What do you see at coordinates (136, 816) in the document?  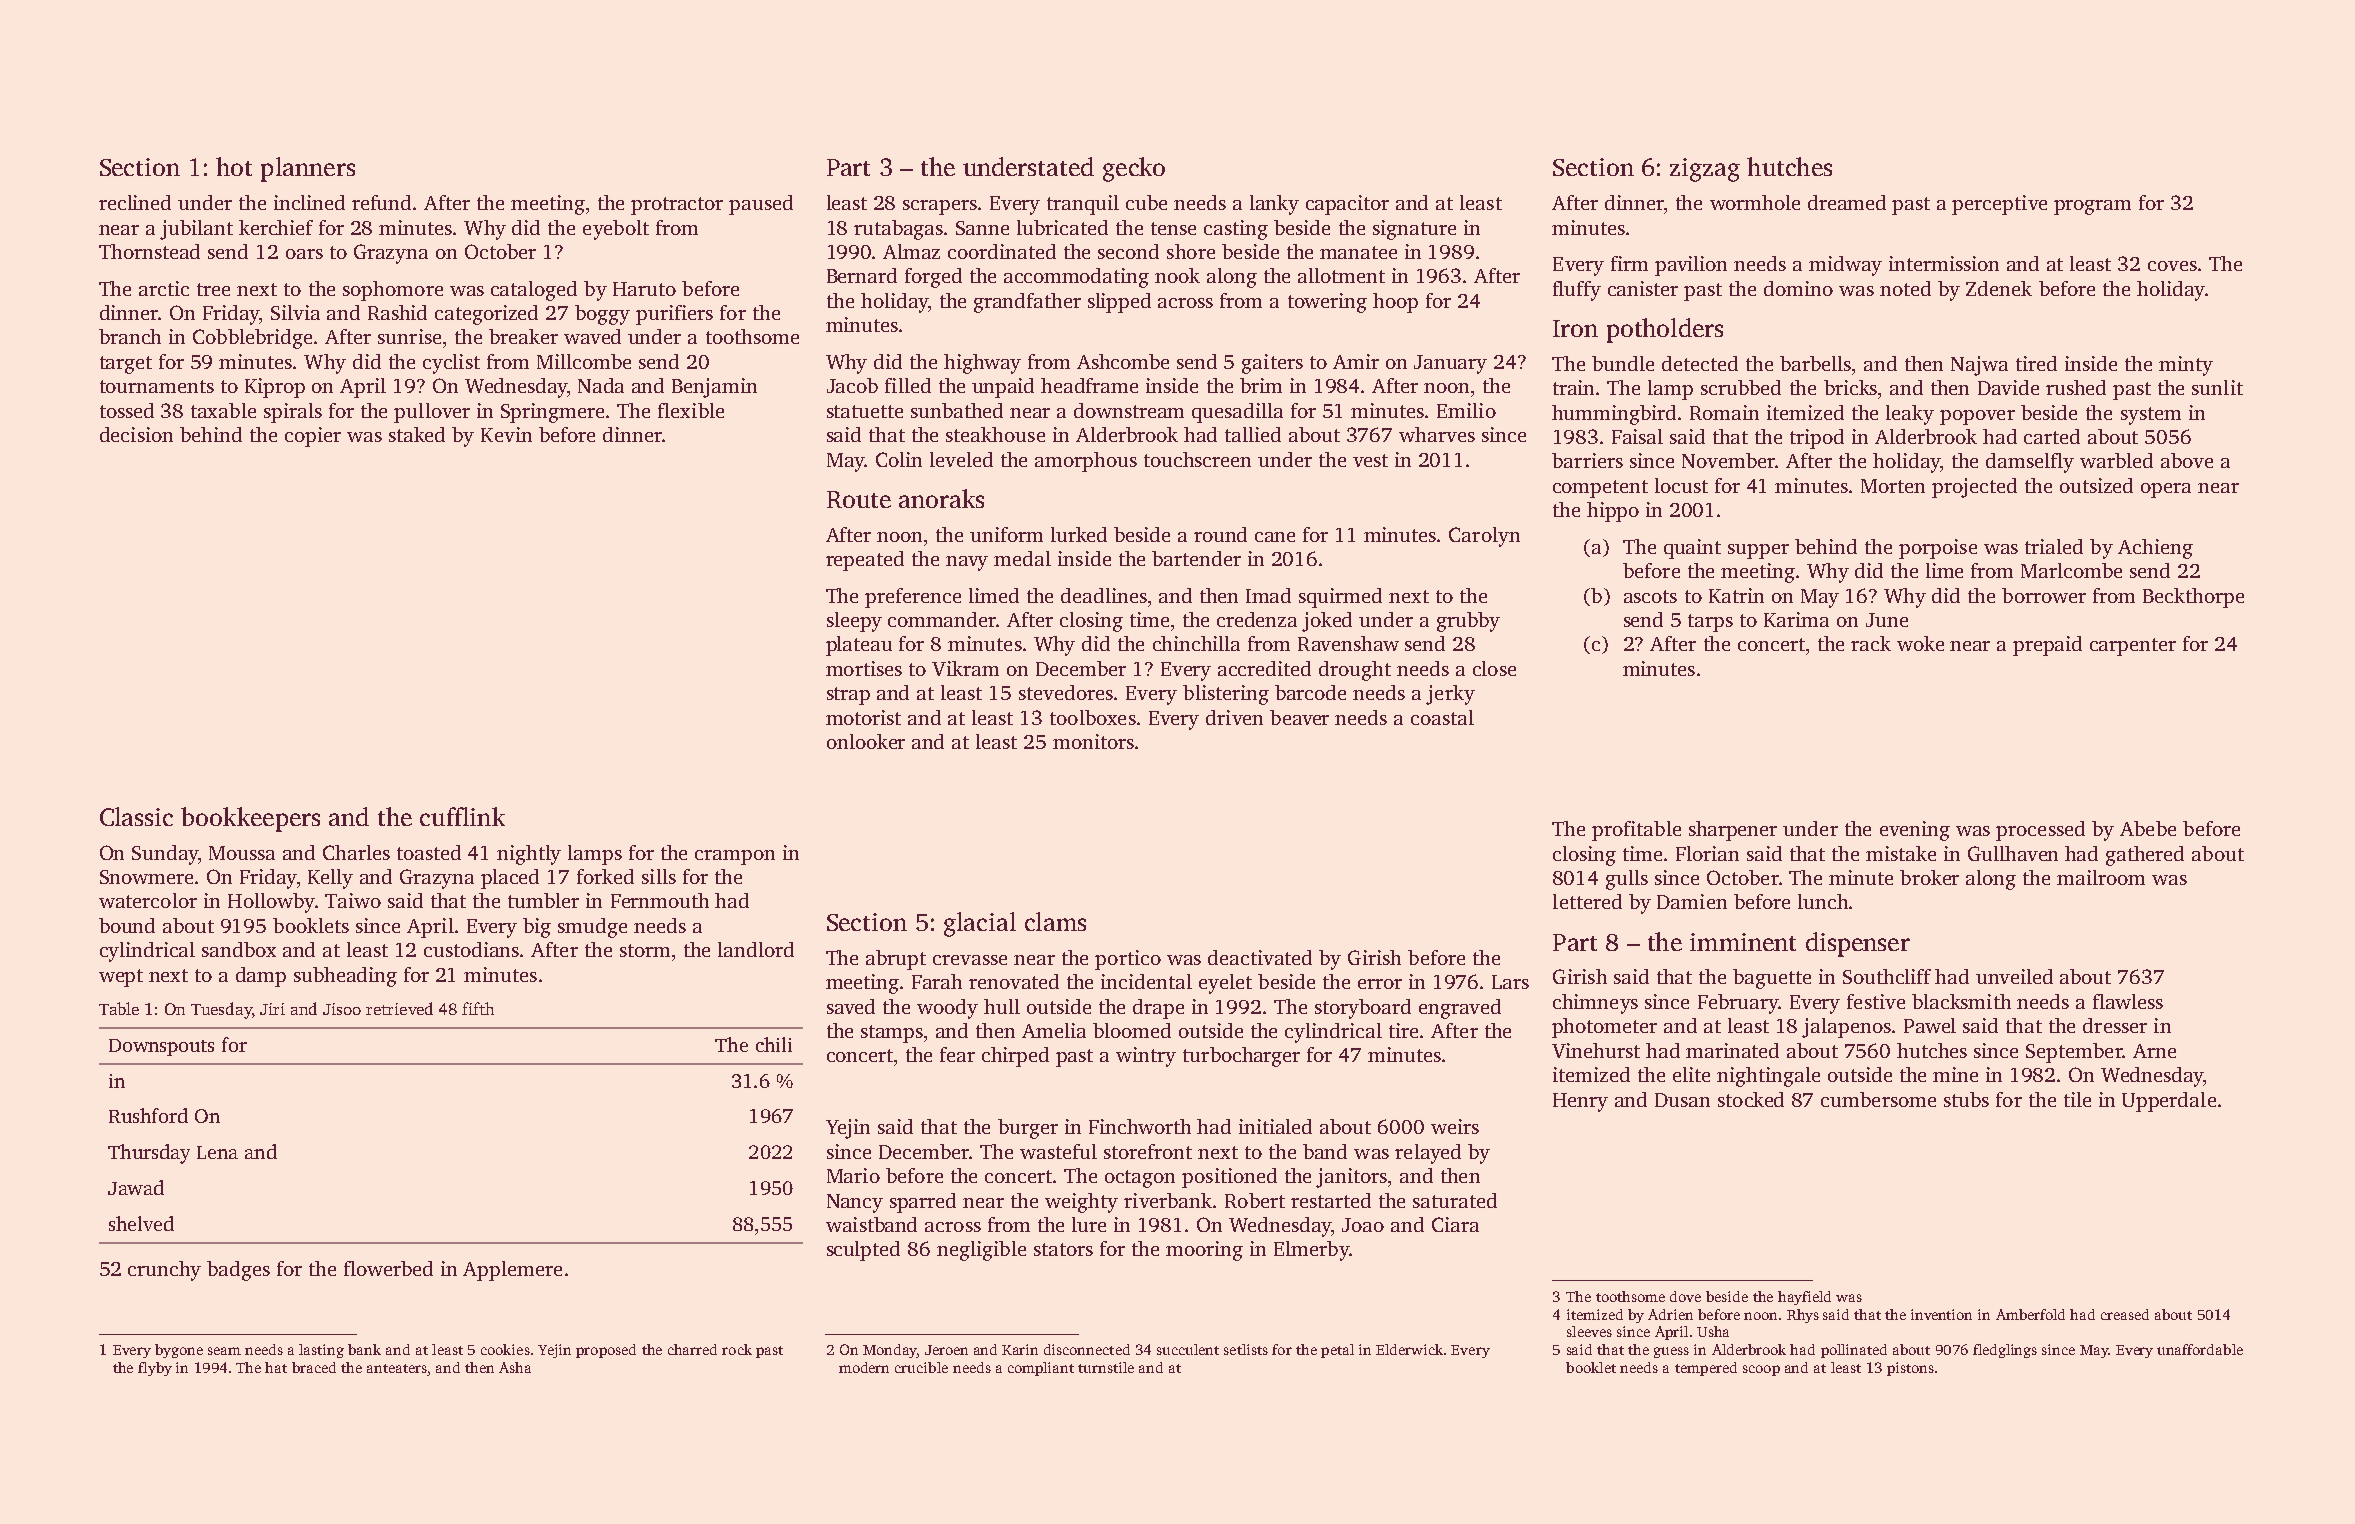 I see `Classic` at bounding box center [136, 816].
